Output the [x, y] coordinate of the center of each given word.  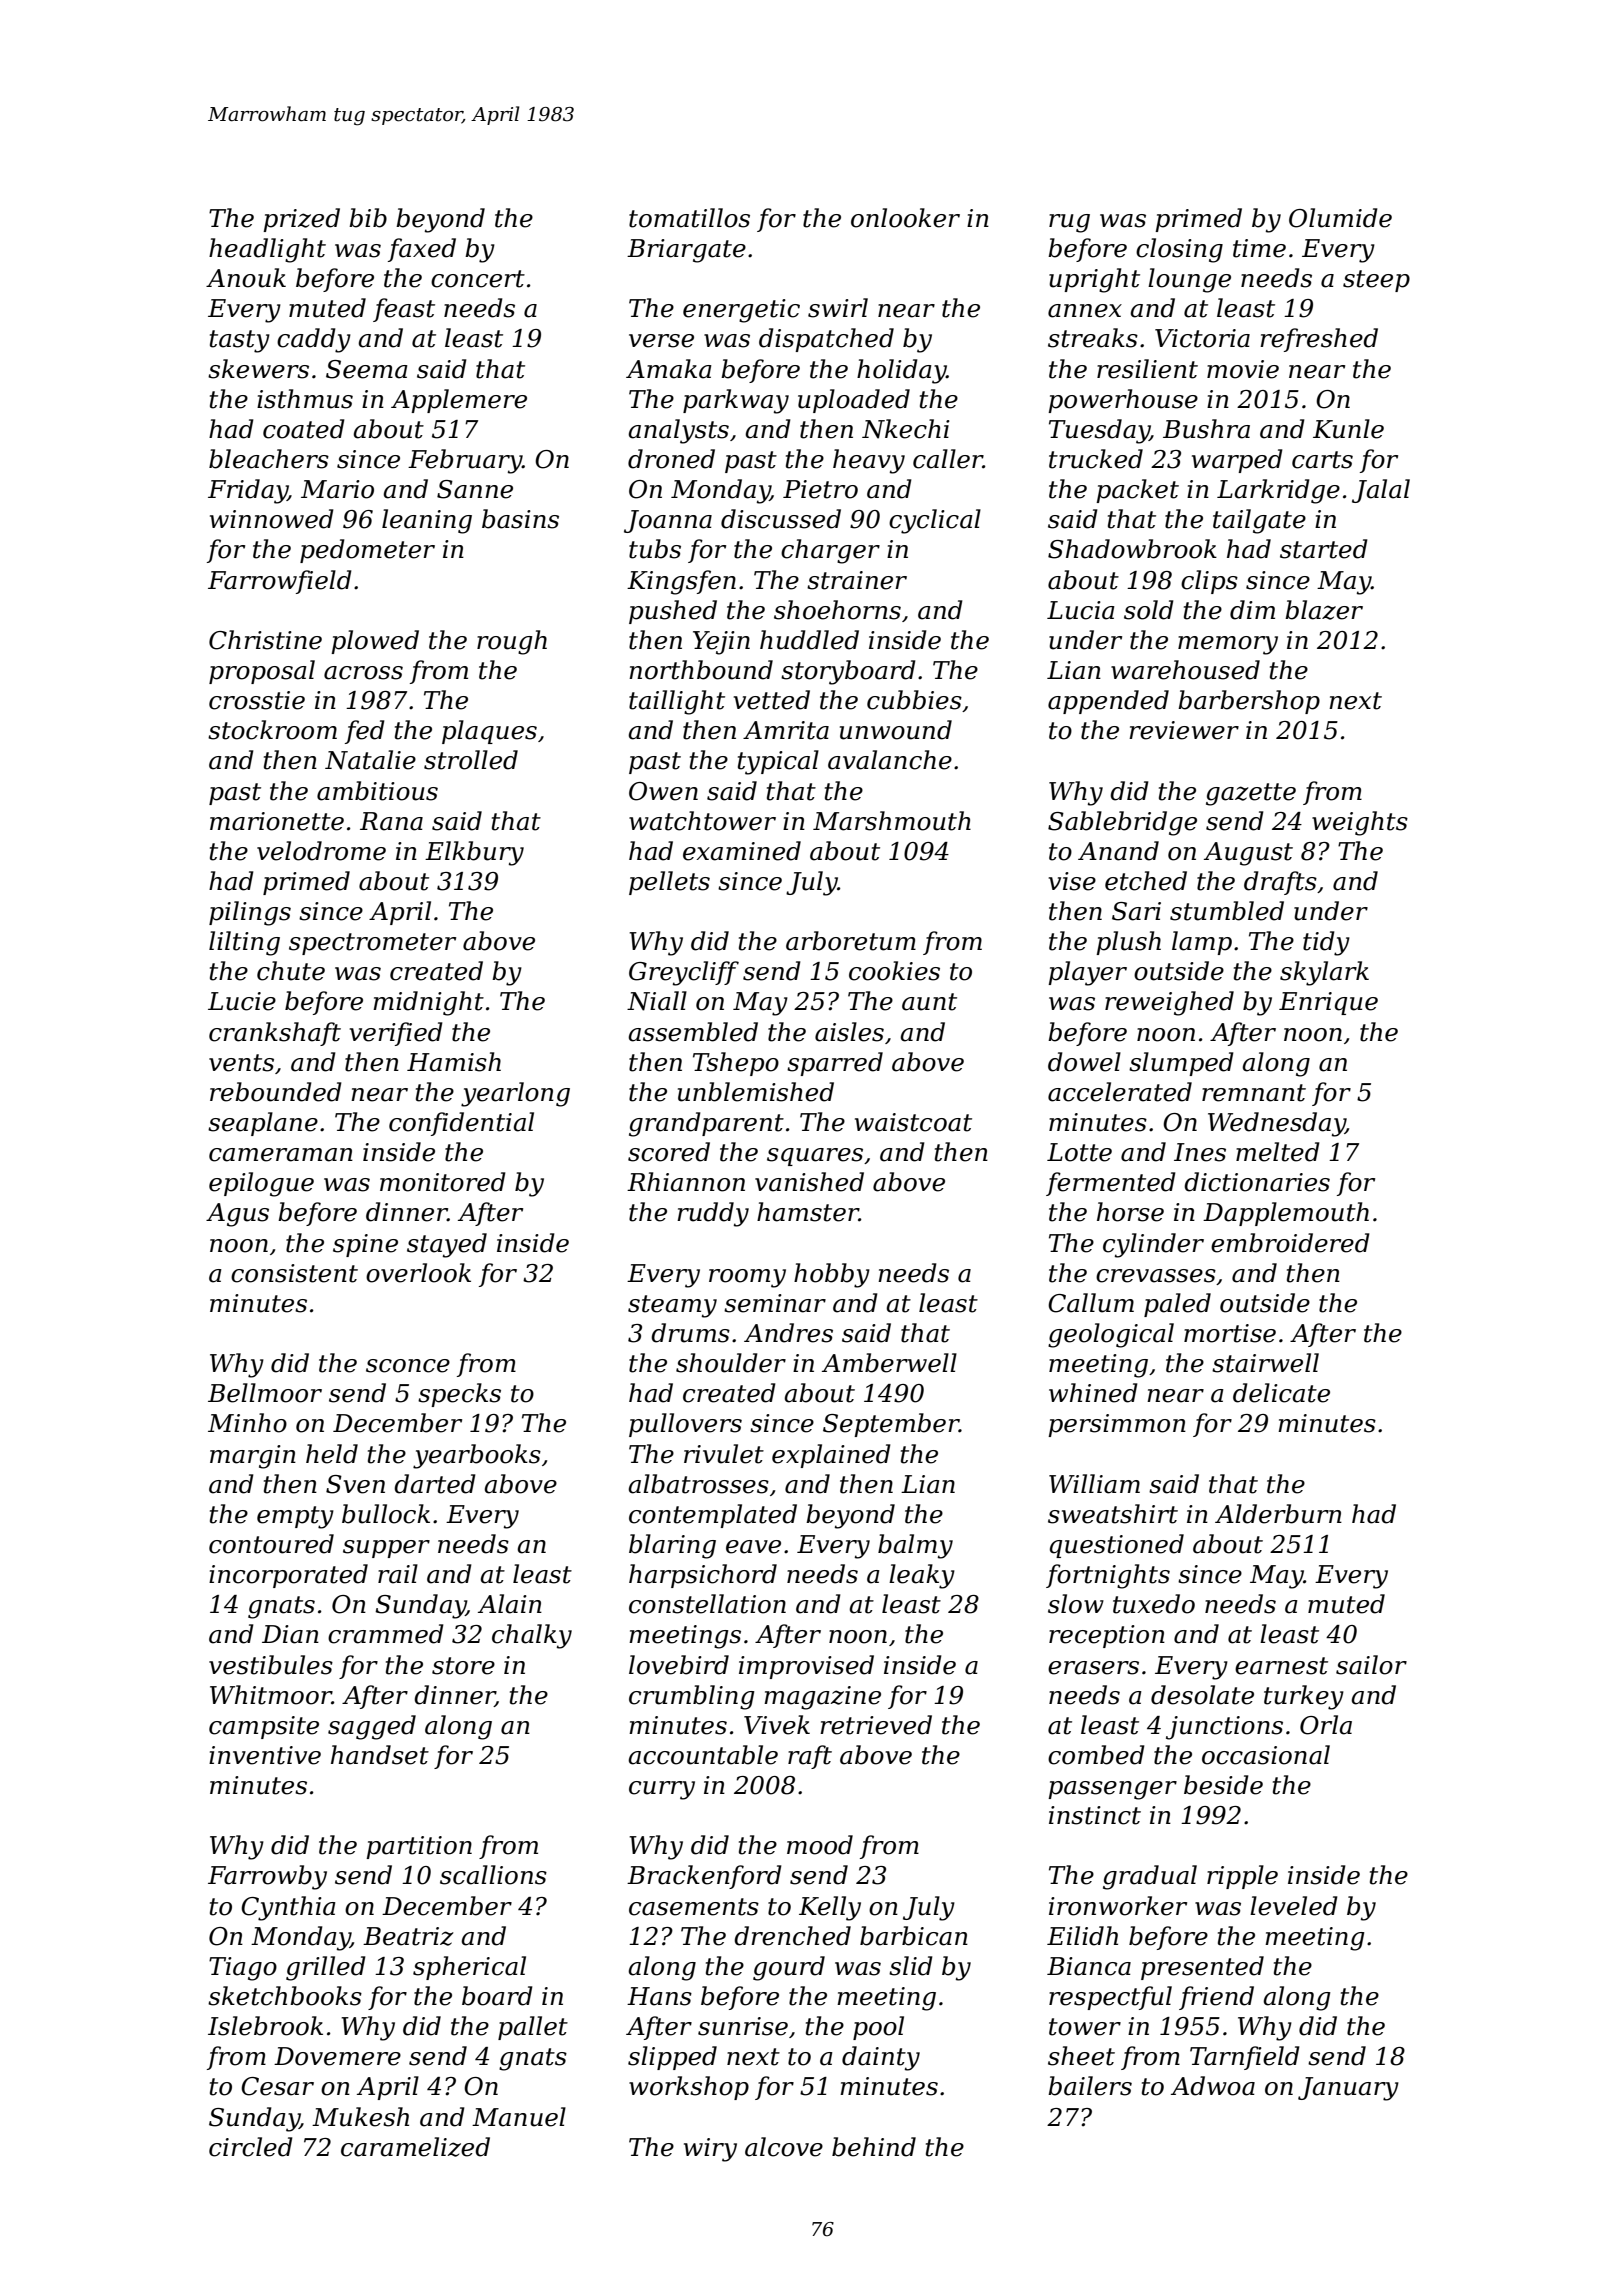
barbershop [1249, 702]
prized [301, 220]
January [1348, 2089]
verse [661, 341]
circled [251, 2147]
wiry [710, 2150]
